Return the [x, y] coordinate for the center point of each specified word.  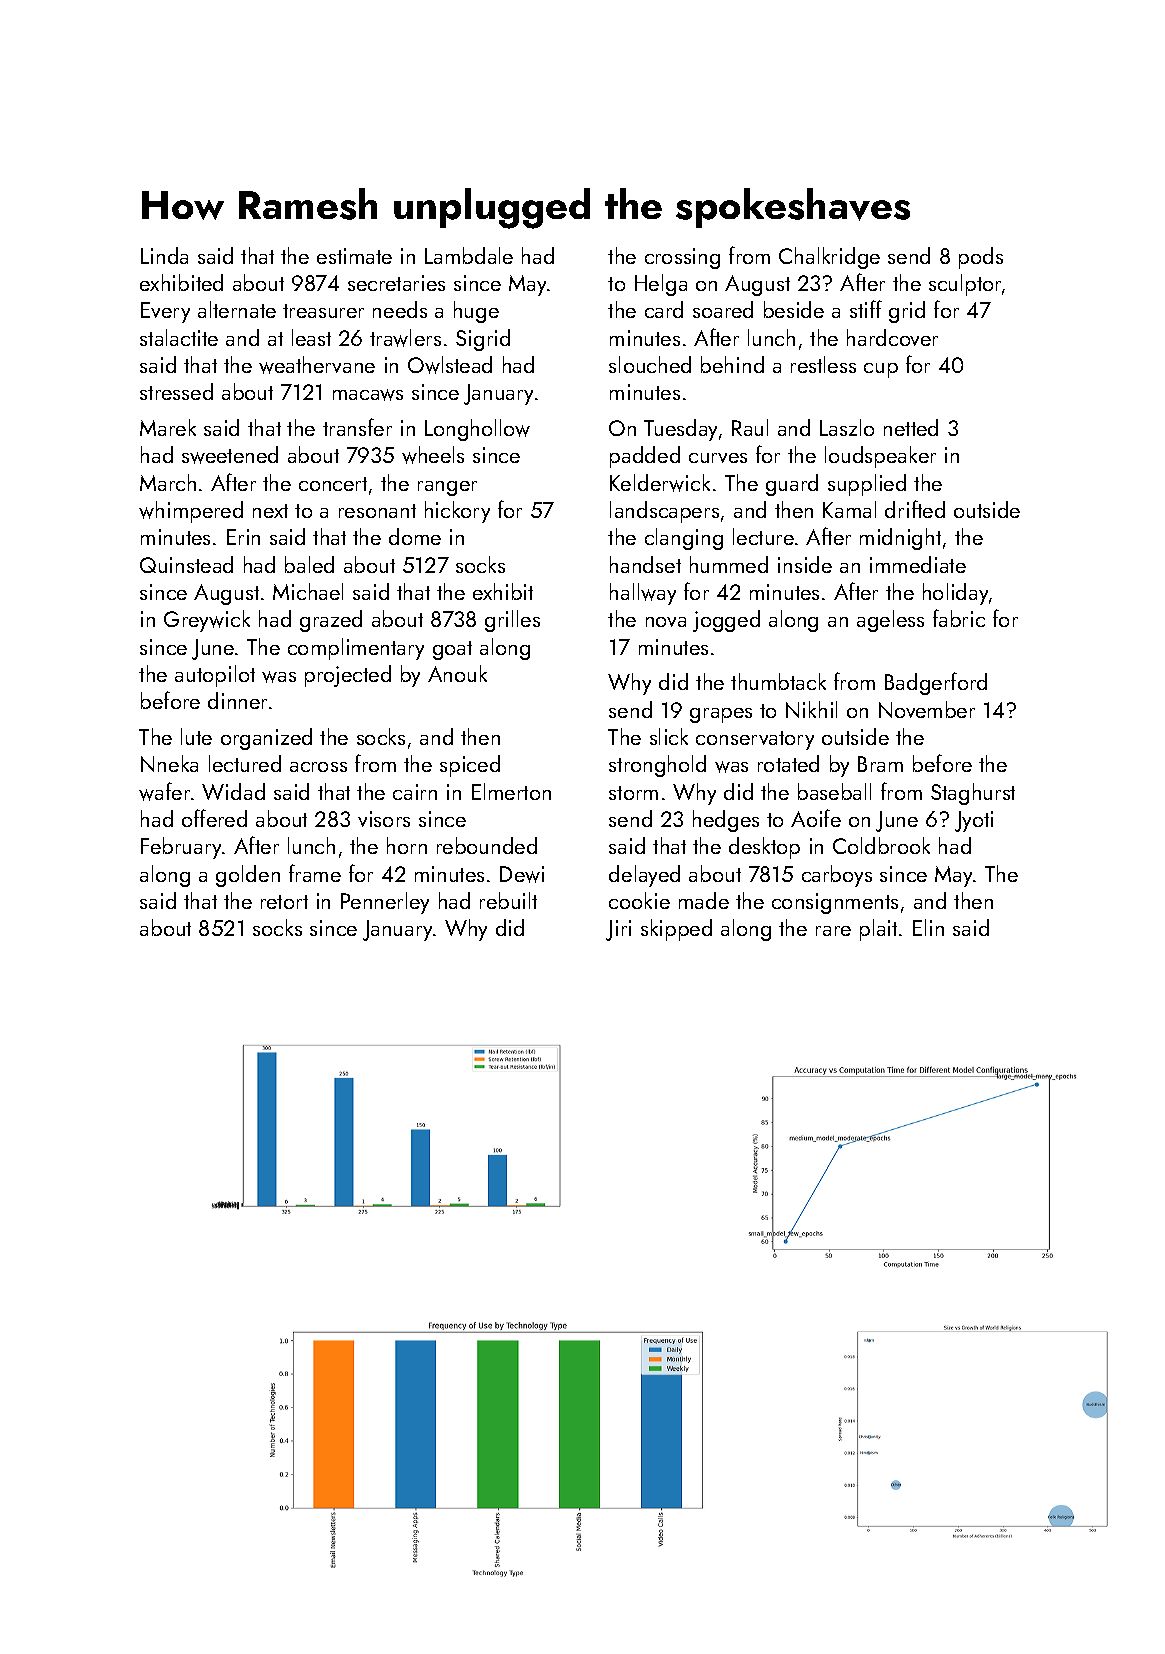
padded [645, 457]
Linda [164, 255]
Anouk [457, 673]
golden [248, 876]
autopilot [215, 676]
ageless [890, 621]
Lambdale [469, 255]
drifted [915, 509]
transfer [357, 427]
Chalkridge [829, 258]
